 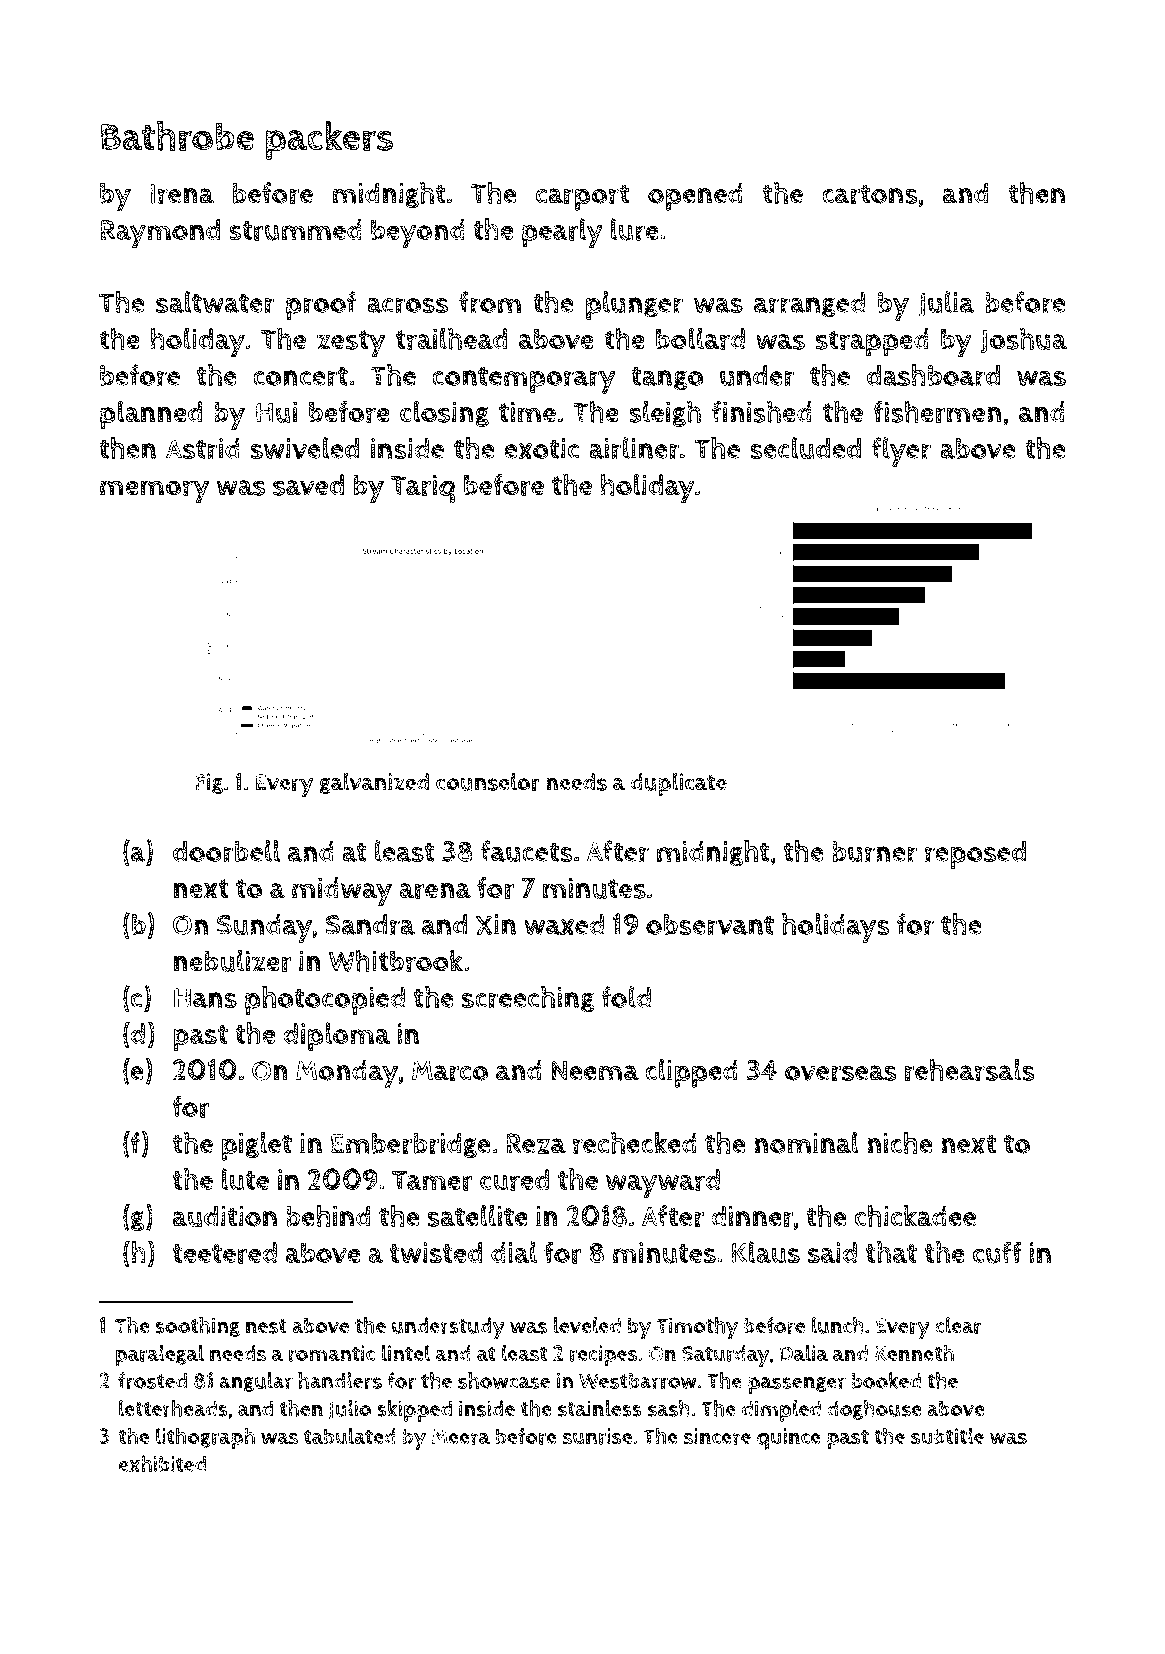 What do you see at coordinates (177, 136) in the page?
I see `Bathrobe` at bounding box center [177, 136].
